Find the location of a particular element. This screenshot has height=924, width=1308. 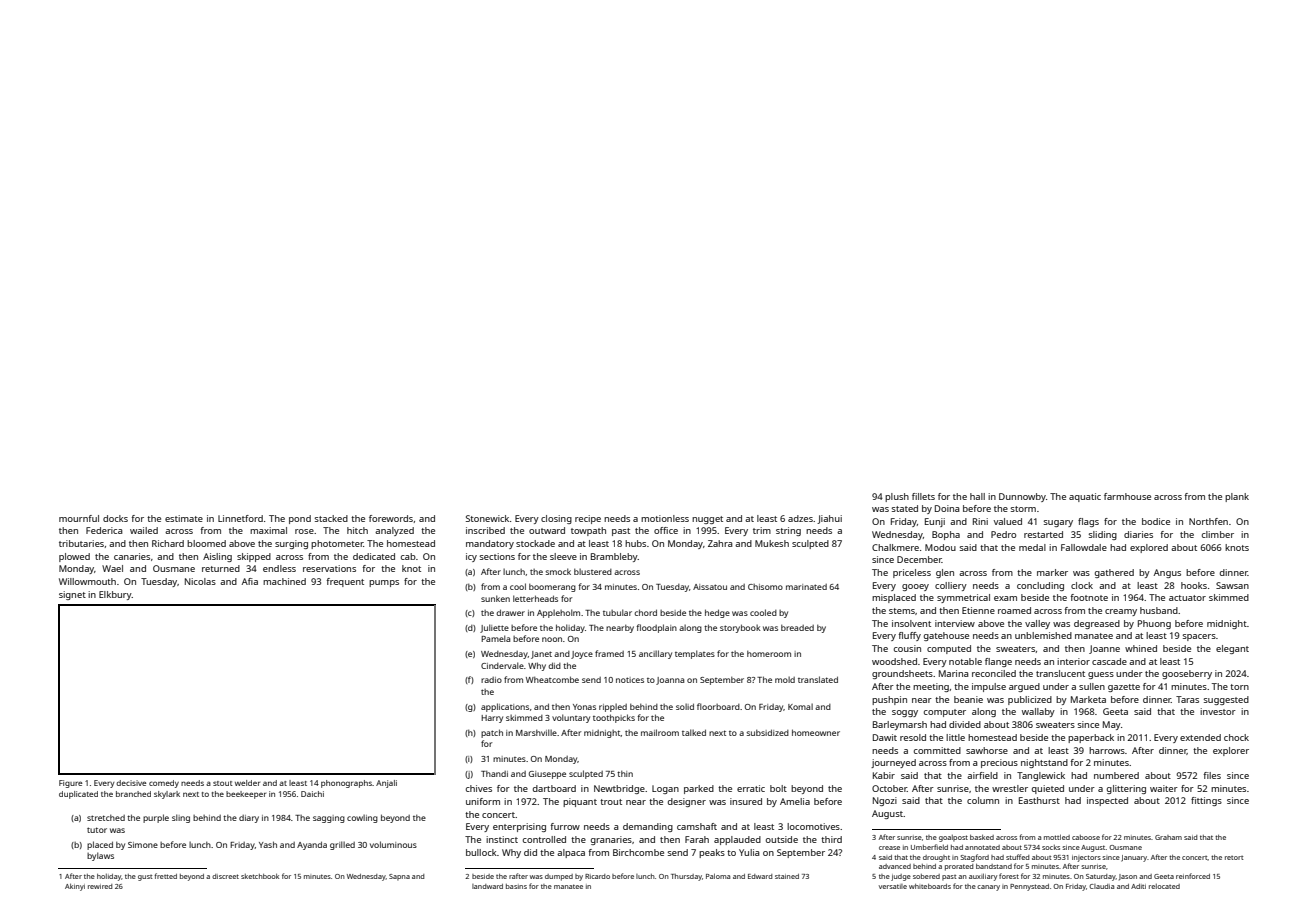

plush is located at coordinates (897, 497).
